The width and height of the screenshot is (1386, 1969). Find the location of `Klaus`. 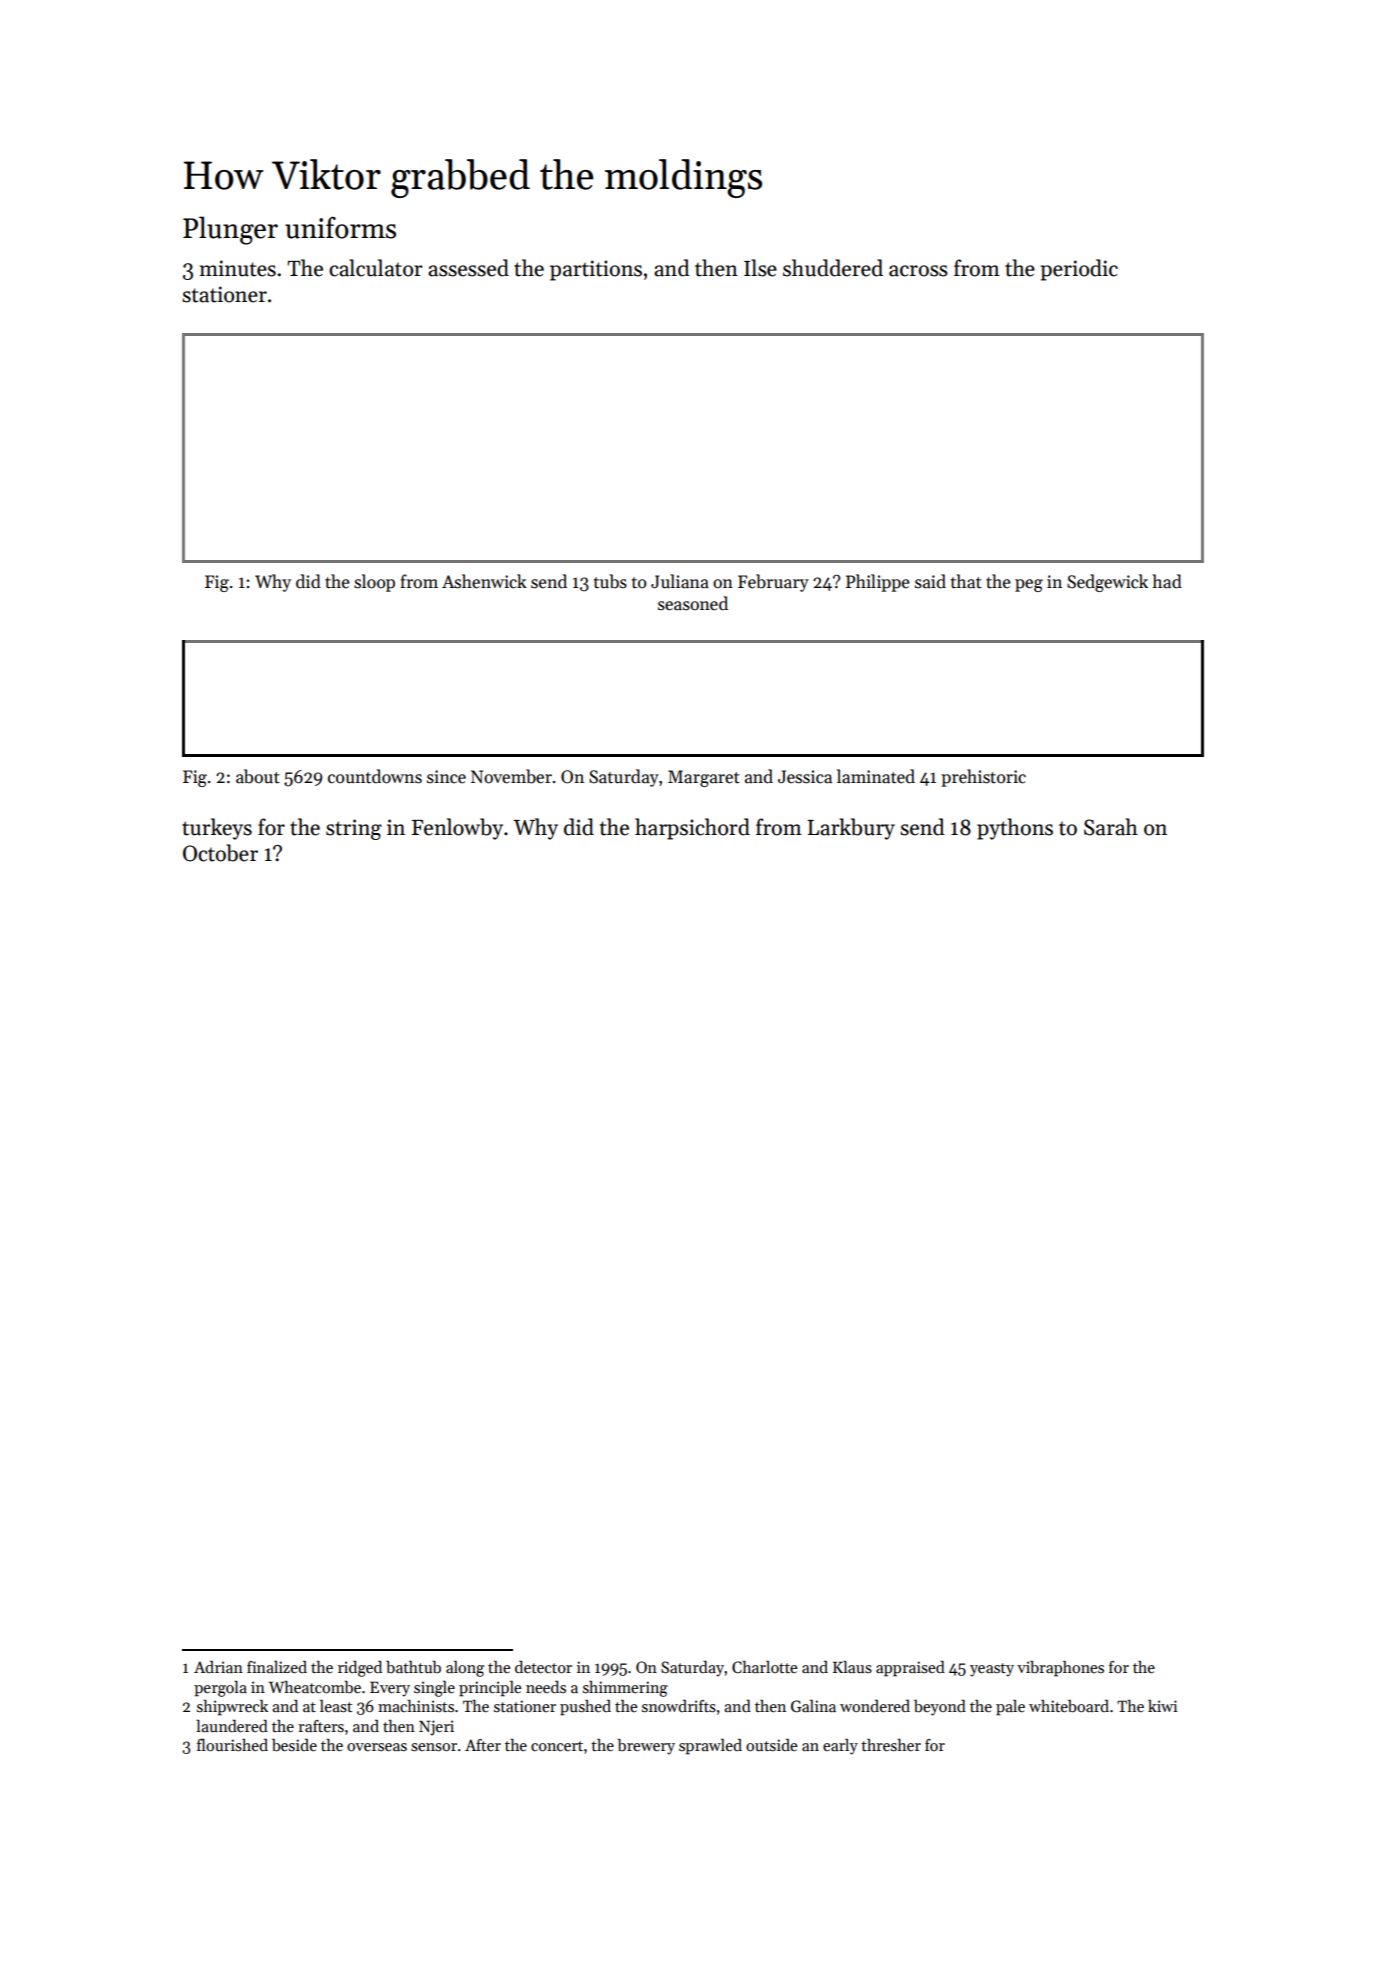

Klaus is located at coordinates (852, 1667).
